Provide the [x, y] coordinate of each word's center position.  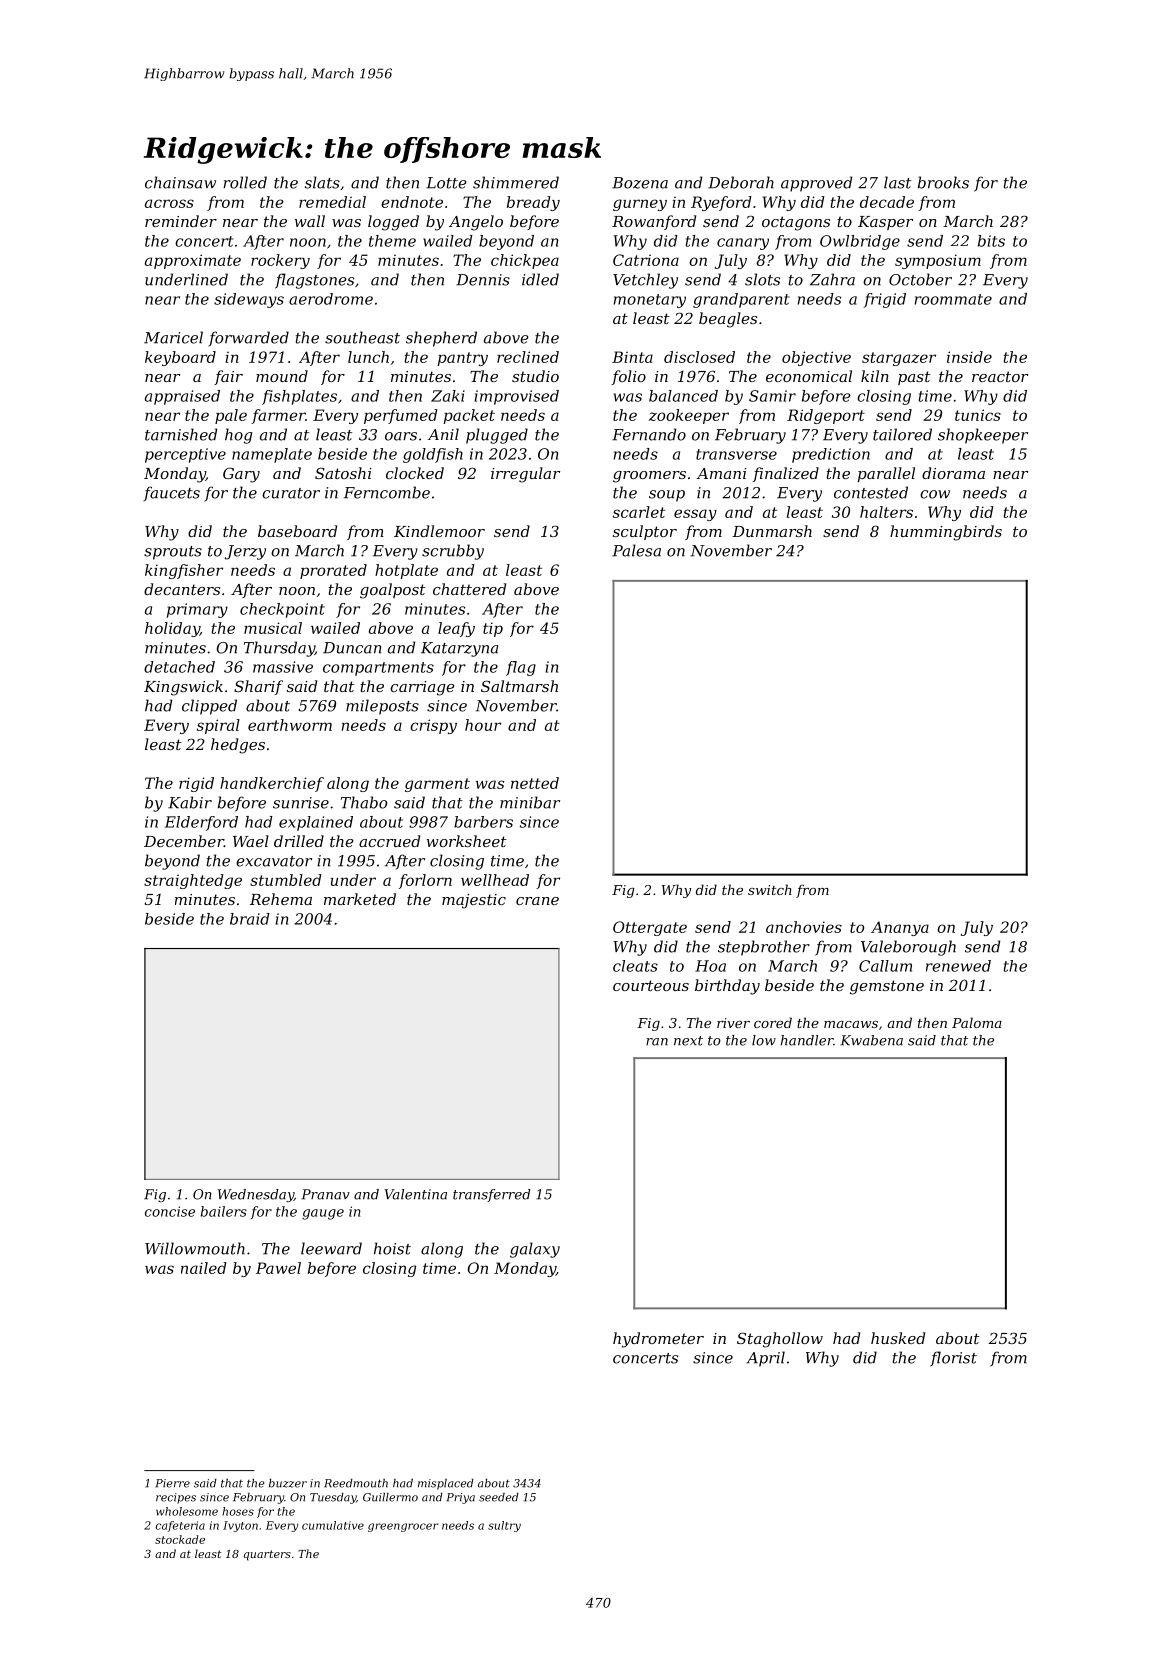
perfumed [401, 416]
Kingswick [183, 688]
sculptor [645, 532]
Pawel [278, 1268]
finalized [786, 474]
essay [695, 515]
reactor [1000, 376]
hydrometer [658, 1340]
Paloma [977, 1022]
